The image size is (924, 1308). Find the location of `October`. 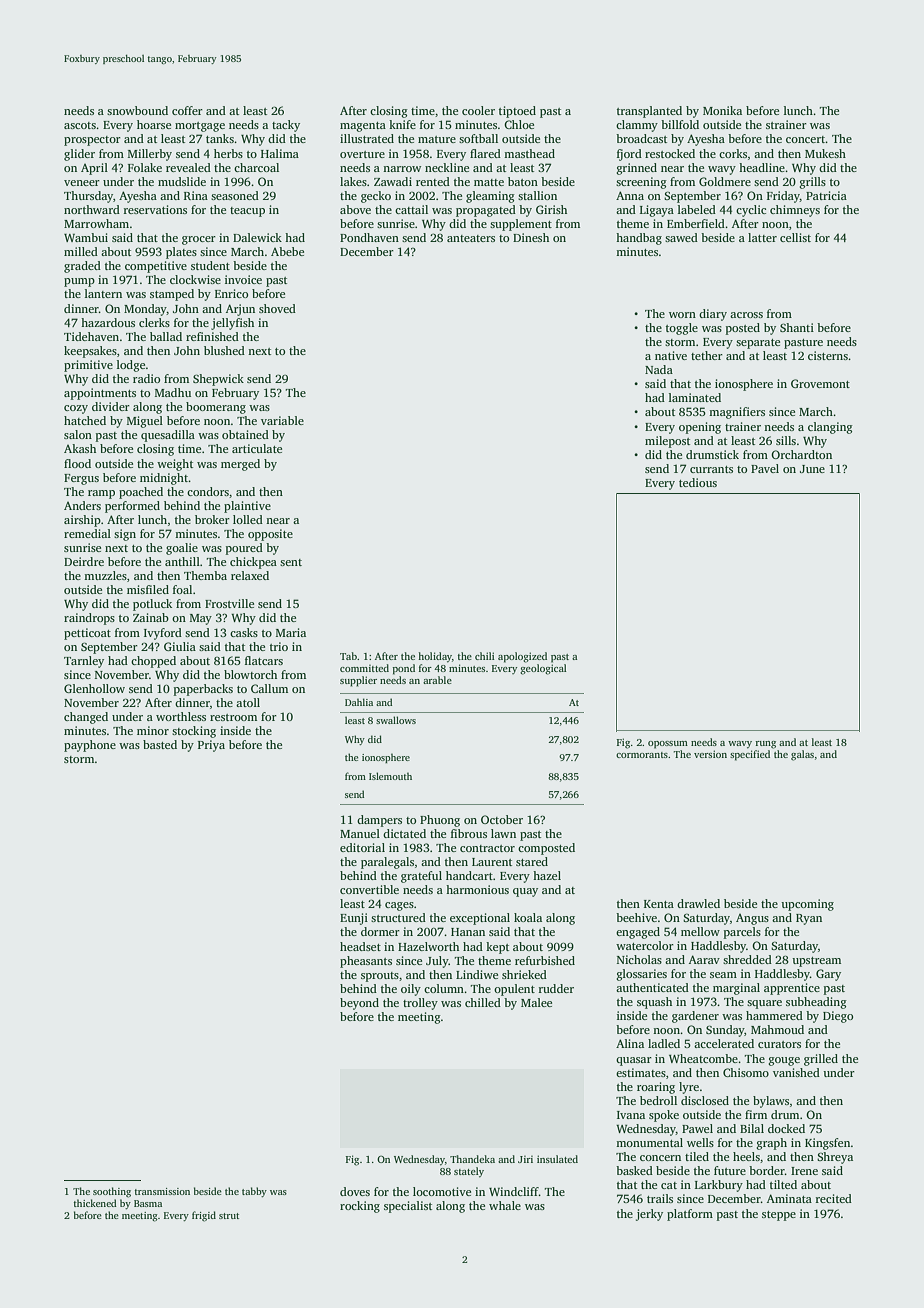

October is located at coordinates (502, 819).
